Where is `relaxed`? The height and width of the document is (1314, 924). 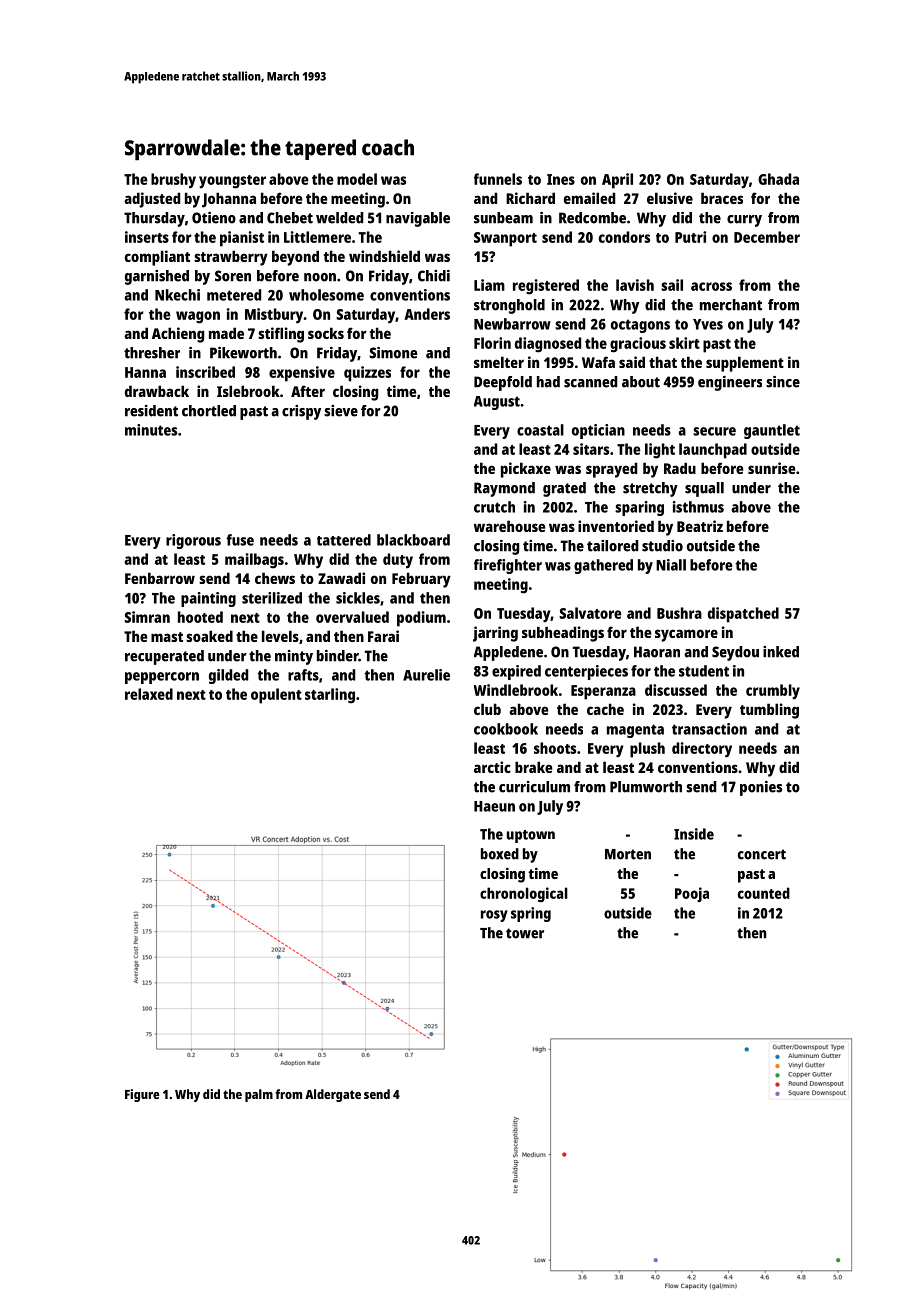 relaxed is located at coordinates (149, 694).
